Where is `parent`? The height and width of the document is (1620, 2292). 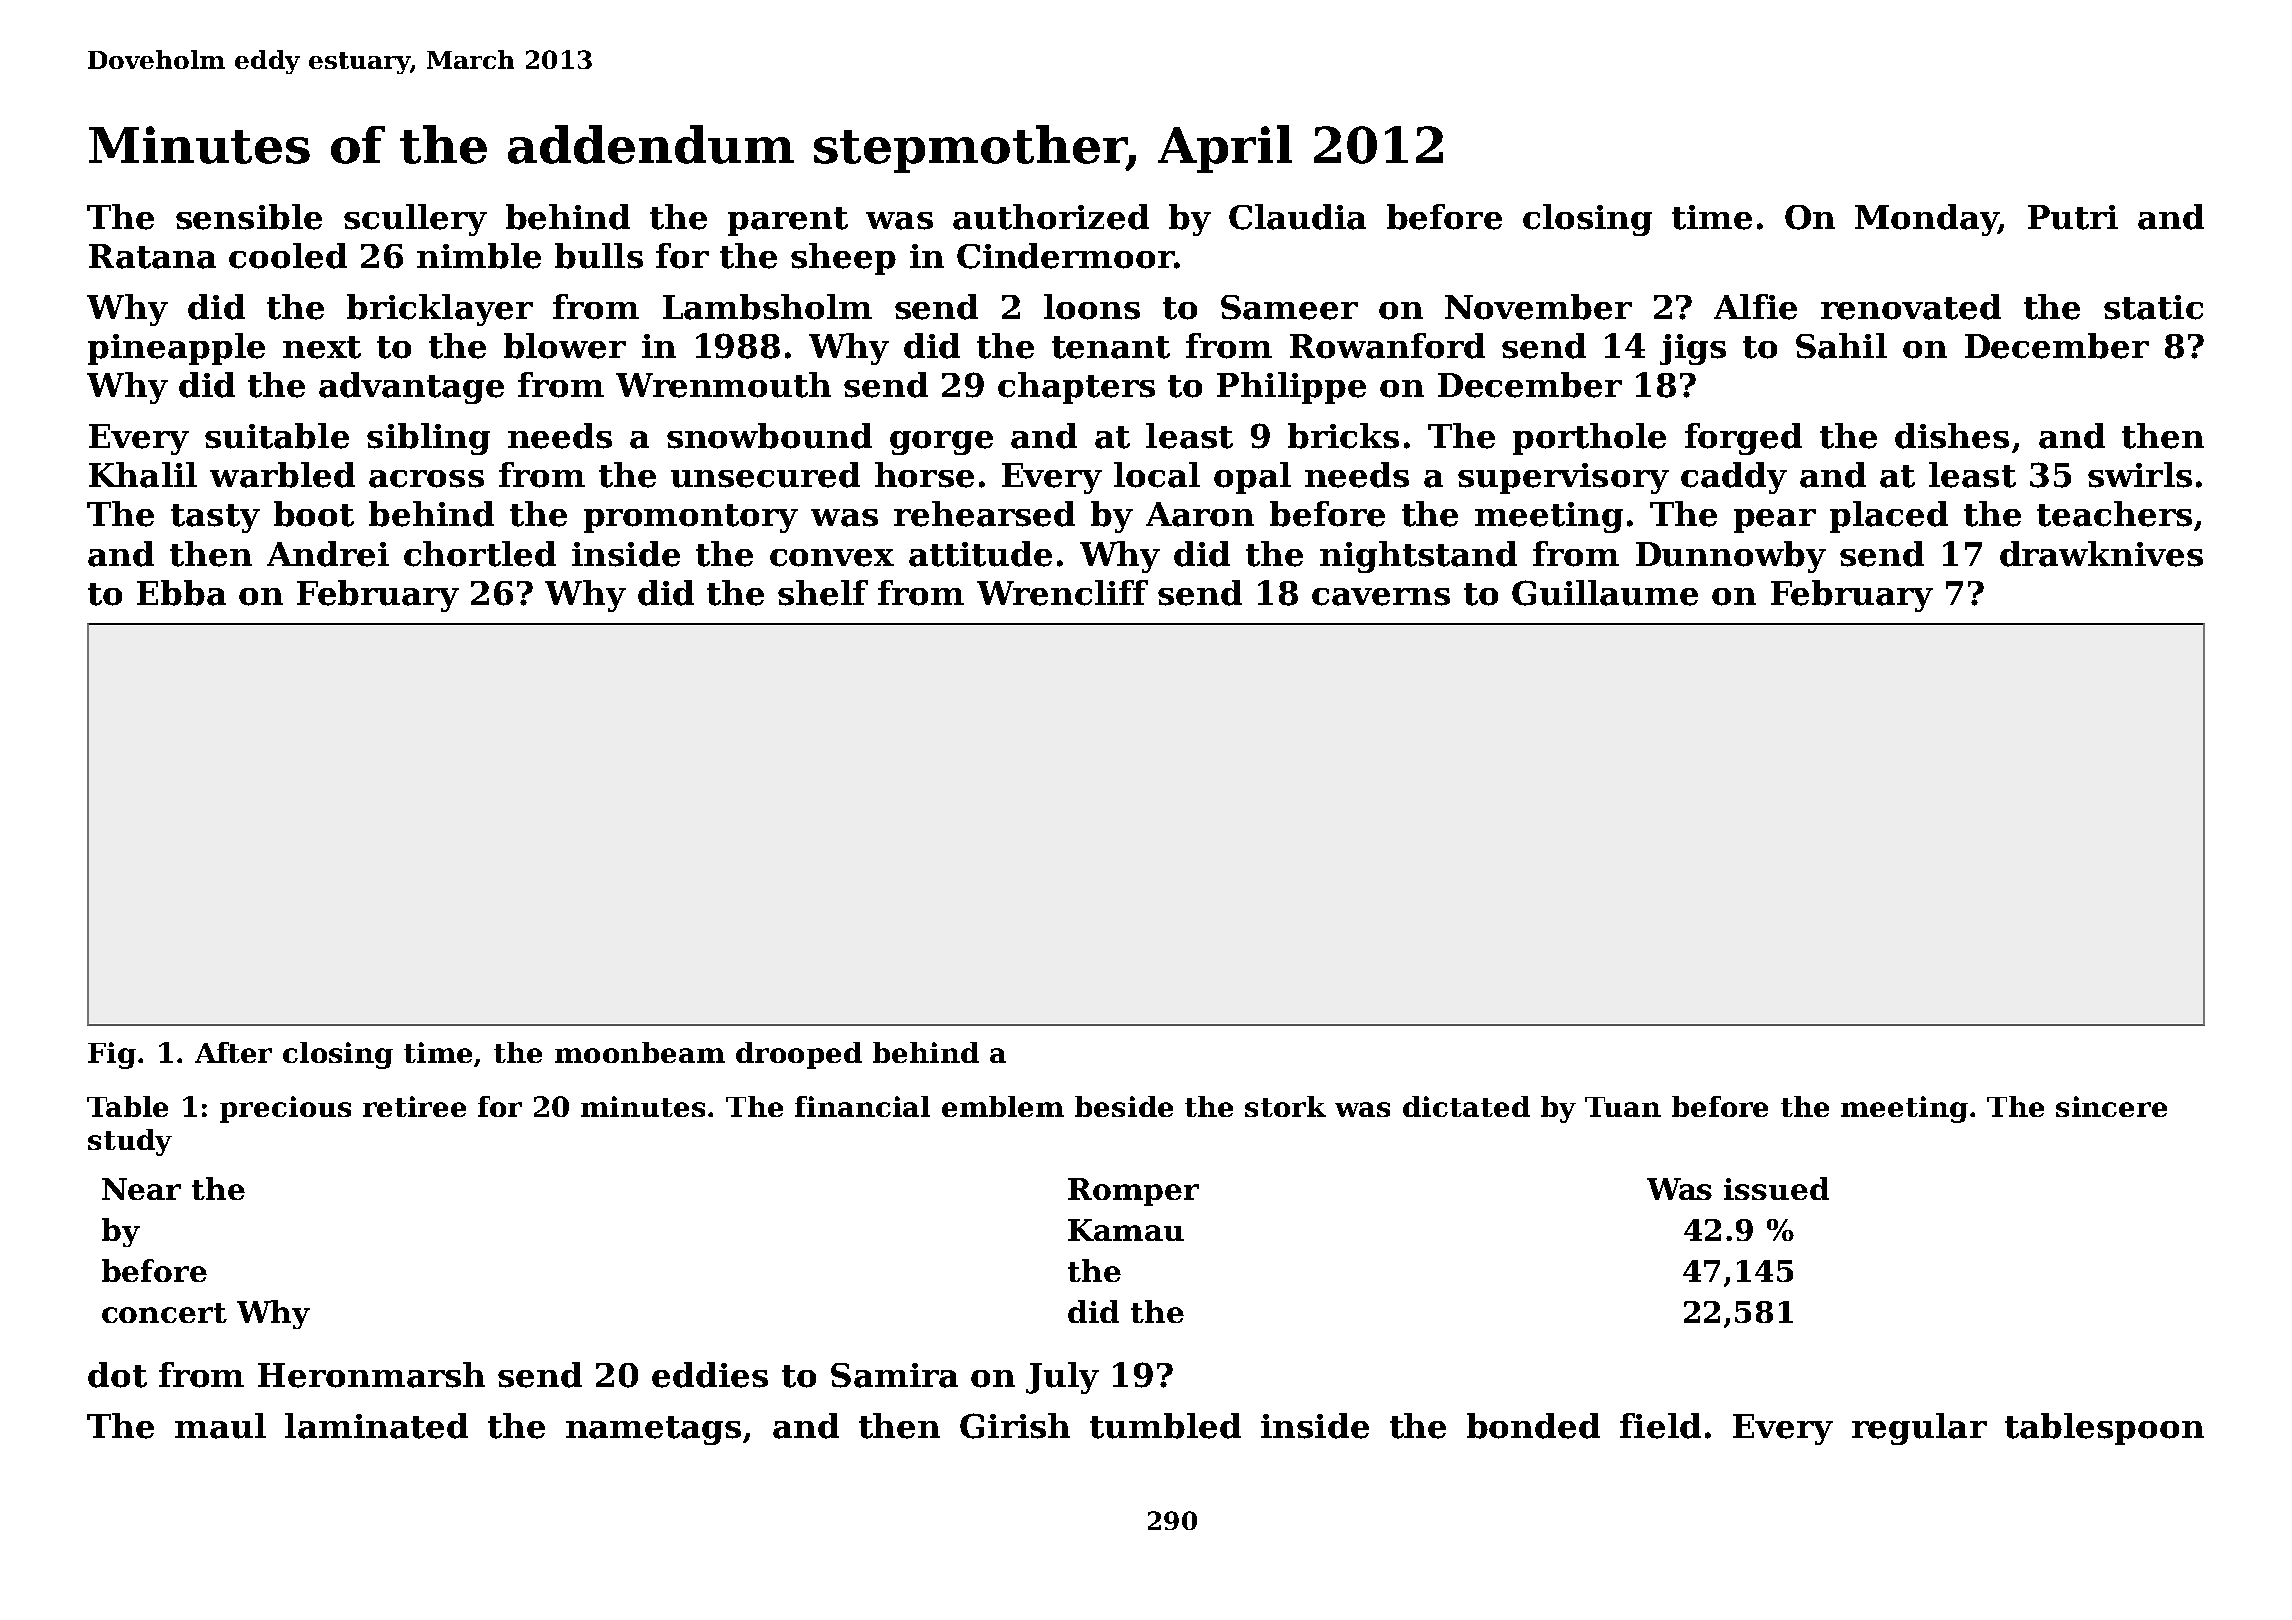 parent is located at coordinates (788, 221).
